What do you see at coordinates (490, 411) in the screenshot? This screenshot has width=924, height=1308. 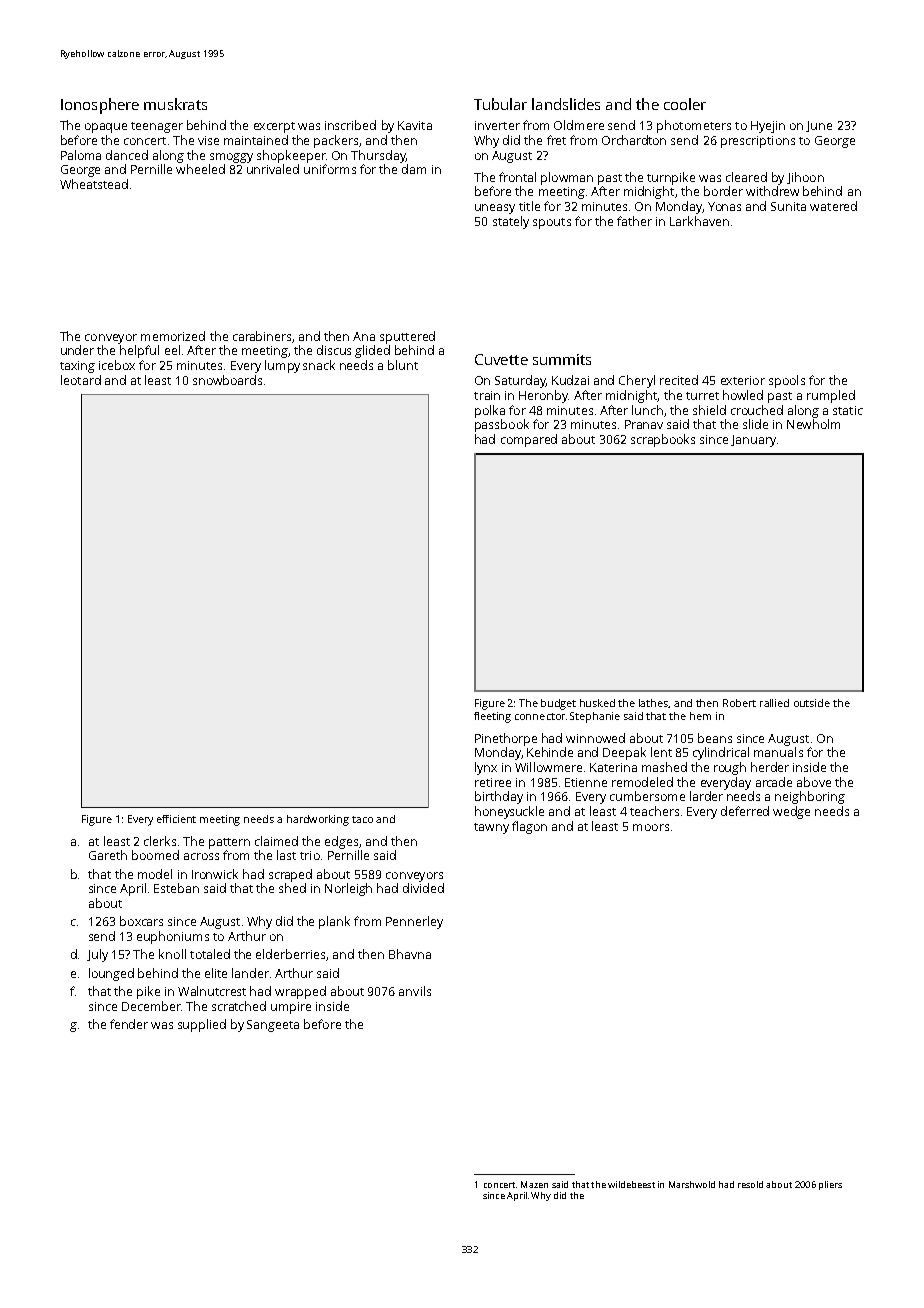 I see `polka` at bounding box center [490, 411].
